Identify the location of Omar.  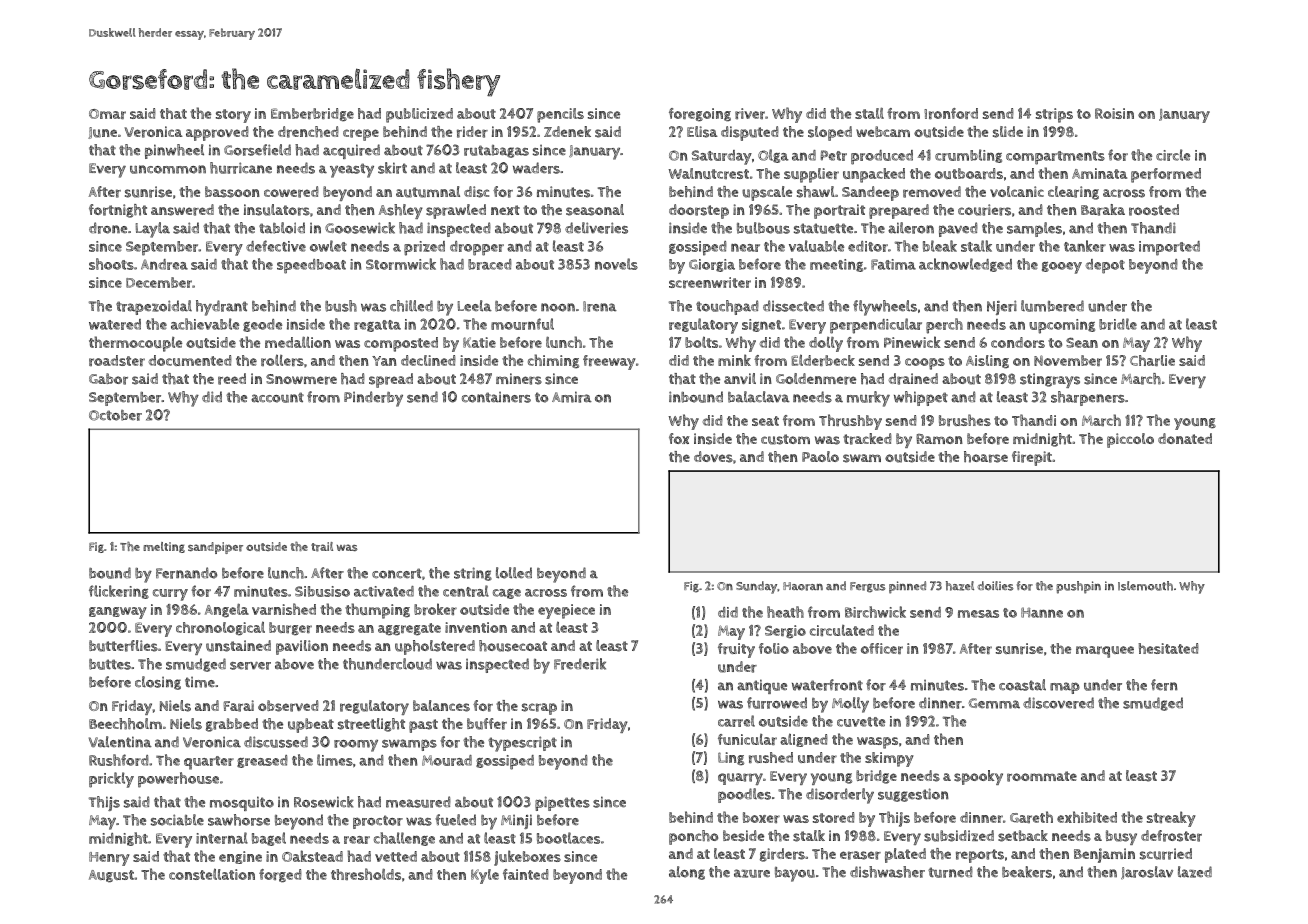
(107, 114).
